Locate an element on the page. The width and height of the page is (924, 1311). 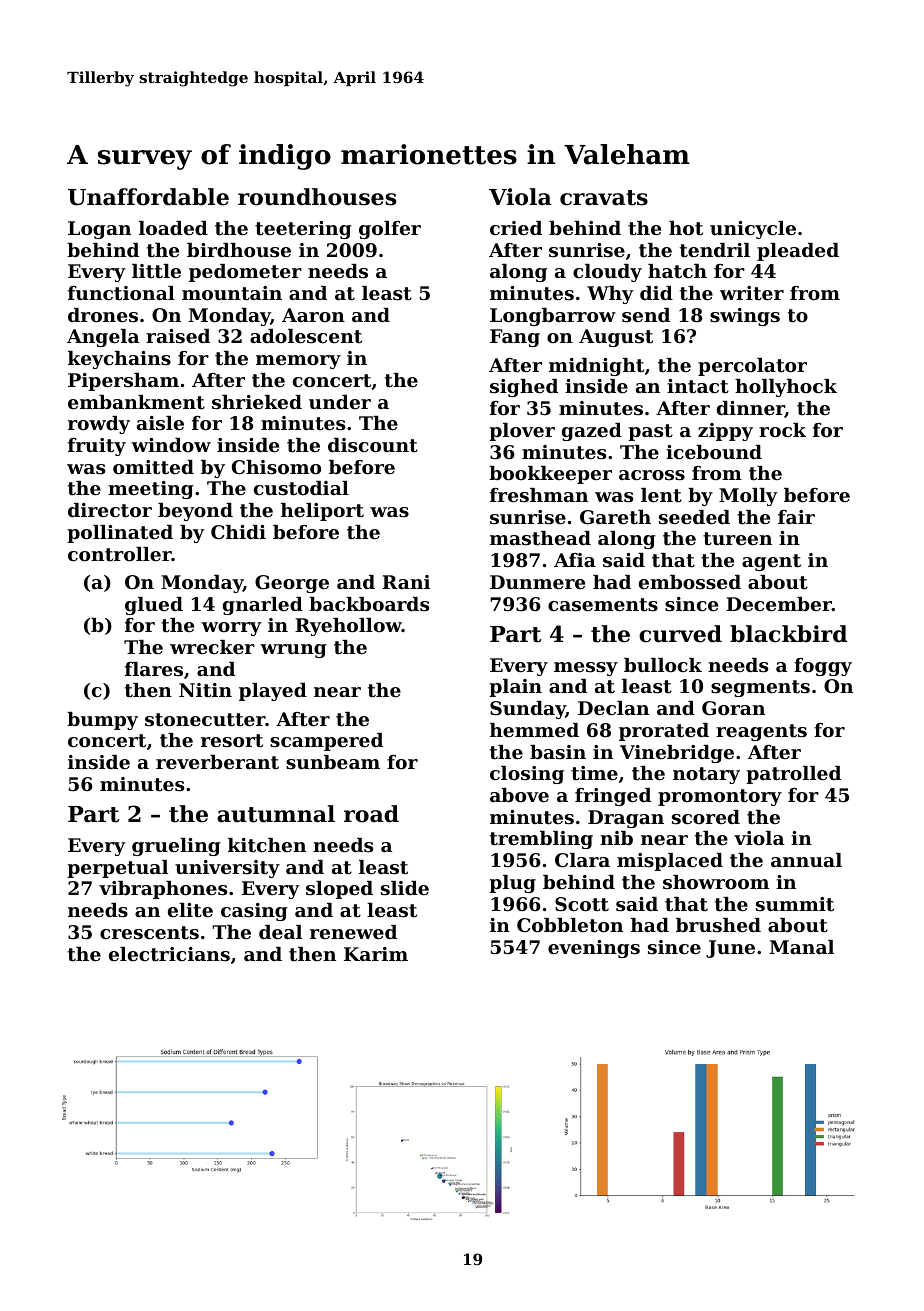
icebound is located at coordinates (714, 452).
